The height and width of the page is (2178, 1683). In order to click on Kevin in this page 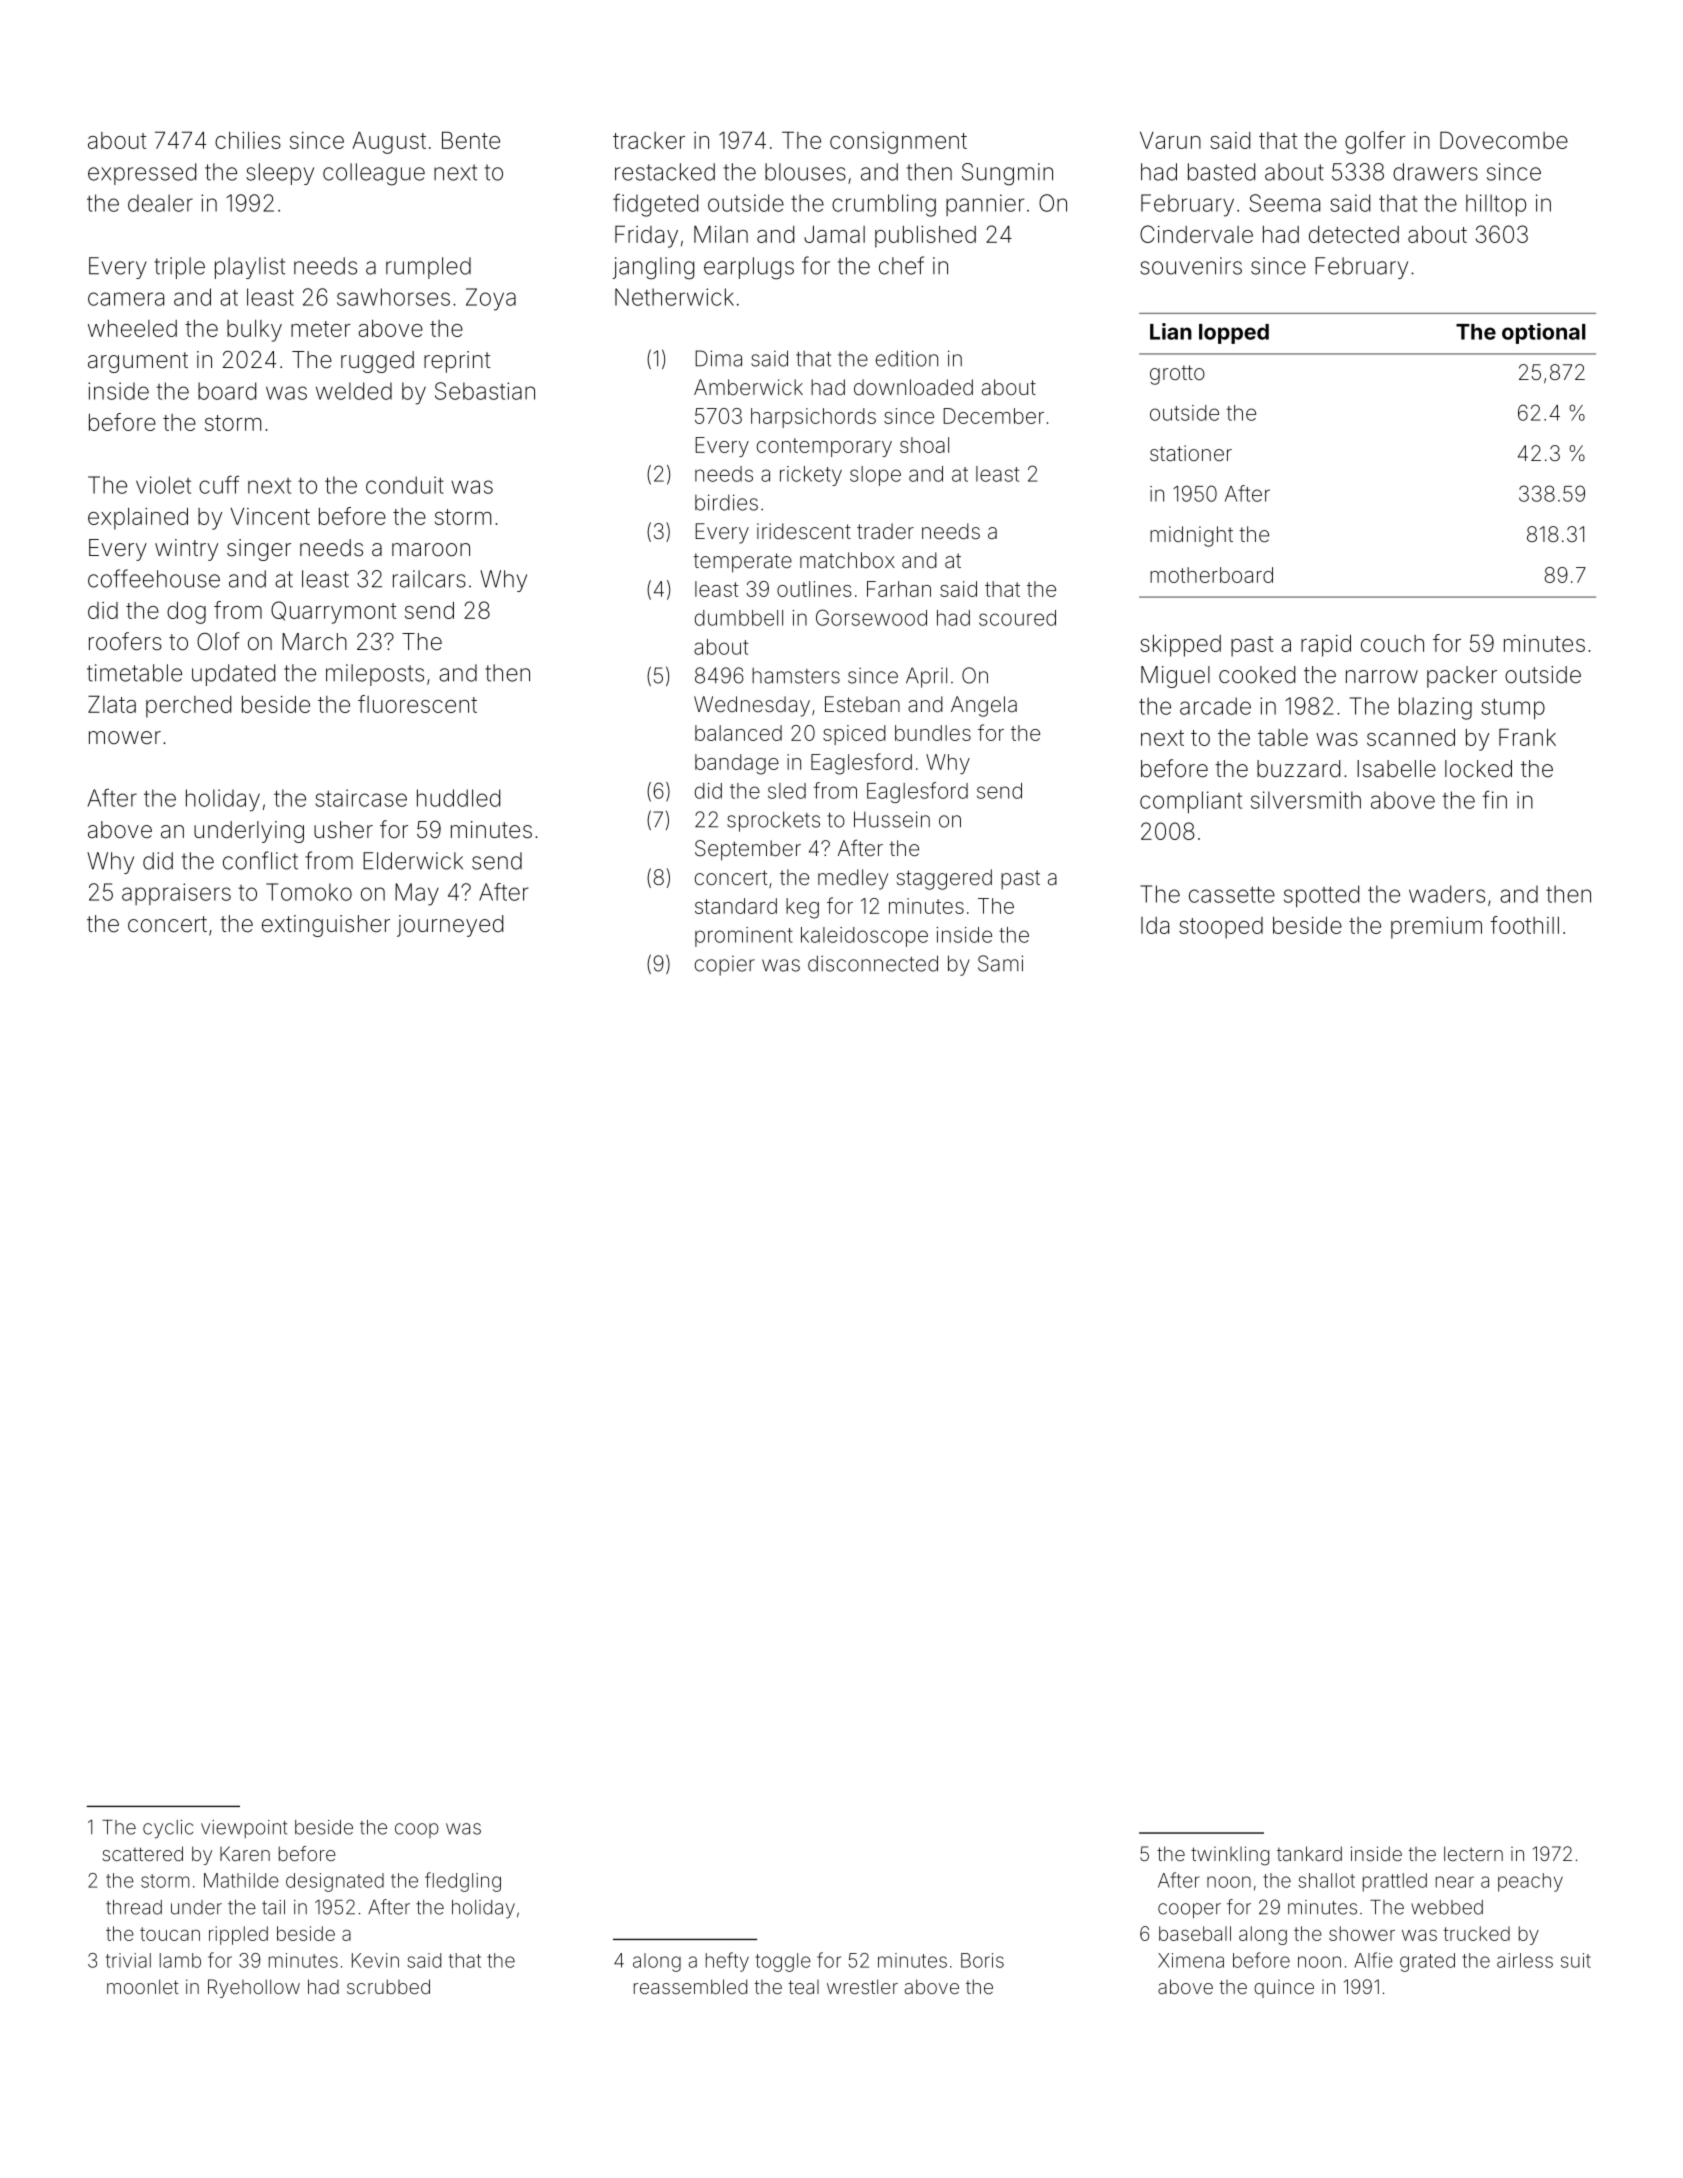, I will do `click(375, 1960)`.
